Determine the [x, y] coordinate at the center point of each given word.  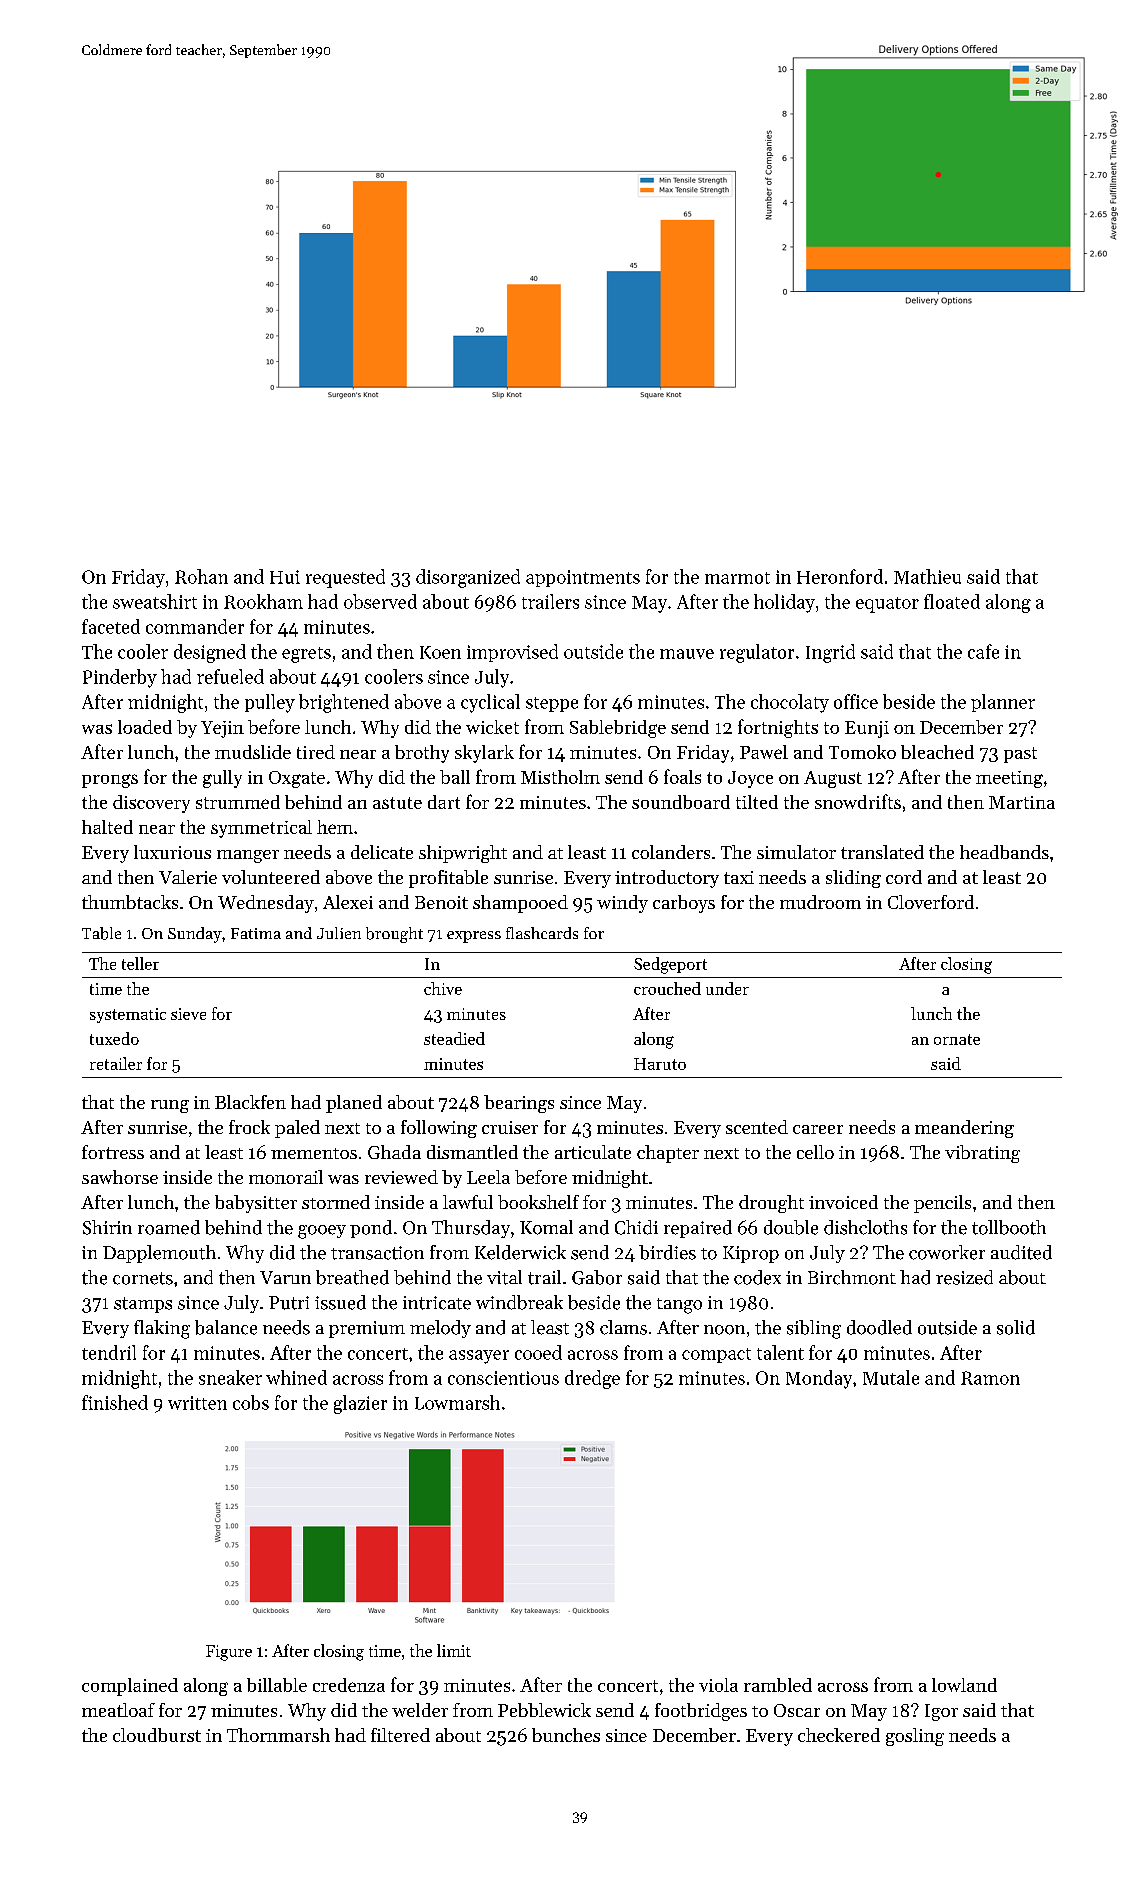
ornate [957, 1039]
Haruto [660, 1064]
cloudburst [157, 1735]
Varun [285, 1277]
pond [371, 1229]
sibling [814, 1329]
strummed [238, 802]
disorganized [468, 578]
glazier [360, 1404]
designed [210, 653]
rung [170, 1106]
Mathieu [927, 576]
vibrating [982, 1154]
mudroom [820, 902]
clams [623, 1327]
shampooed [520, 904]
